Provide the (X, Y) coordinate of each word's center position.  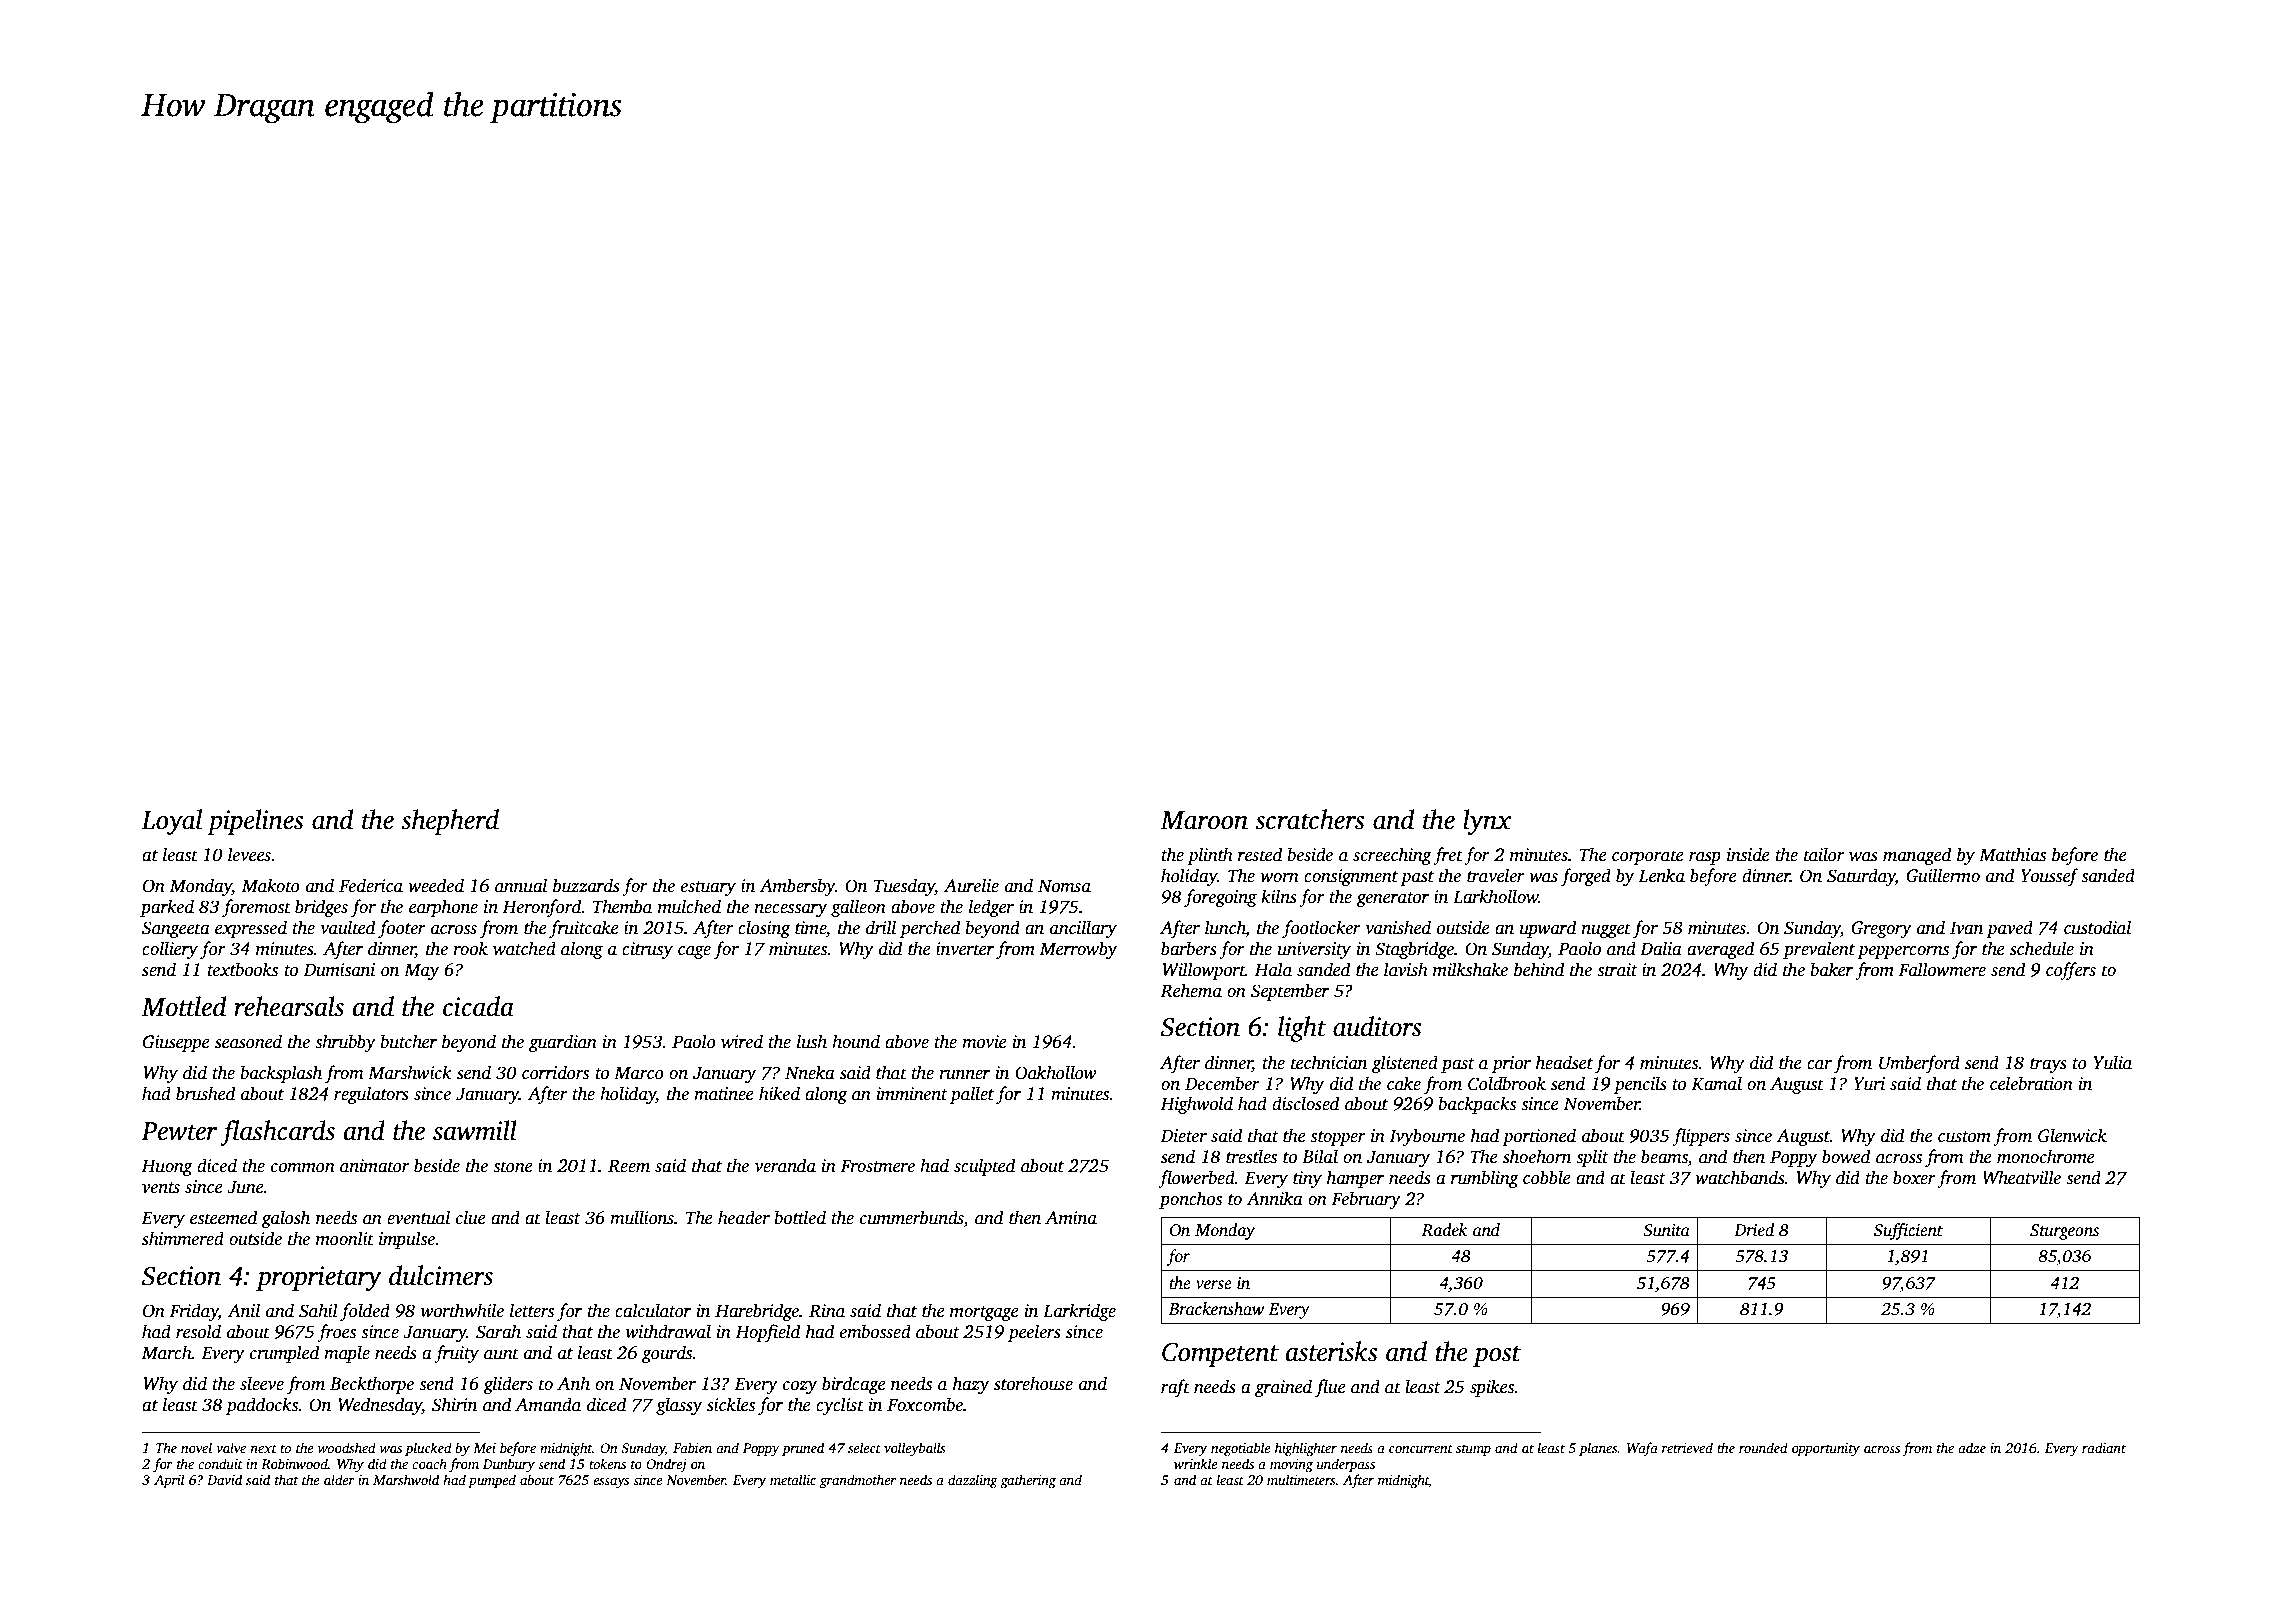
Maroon (1204, 820)
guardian (563, 1043)
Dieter (1184, 1136)
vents (161, 1188)
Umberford (1919, 1064)
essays (611, 1483)
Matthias (2012, 854)
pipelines (255, 822)
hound (856, 1041)
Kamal (1716, 1083)
